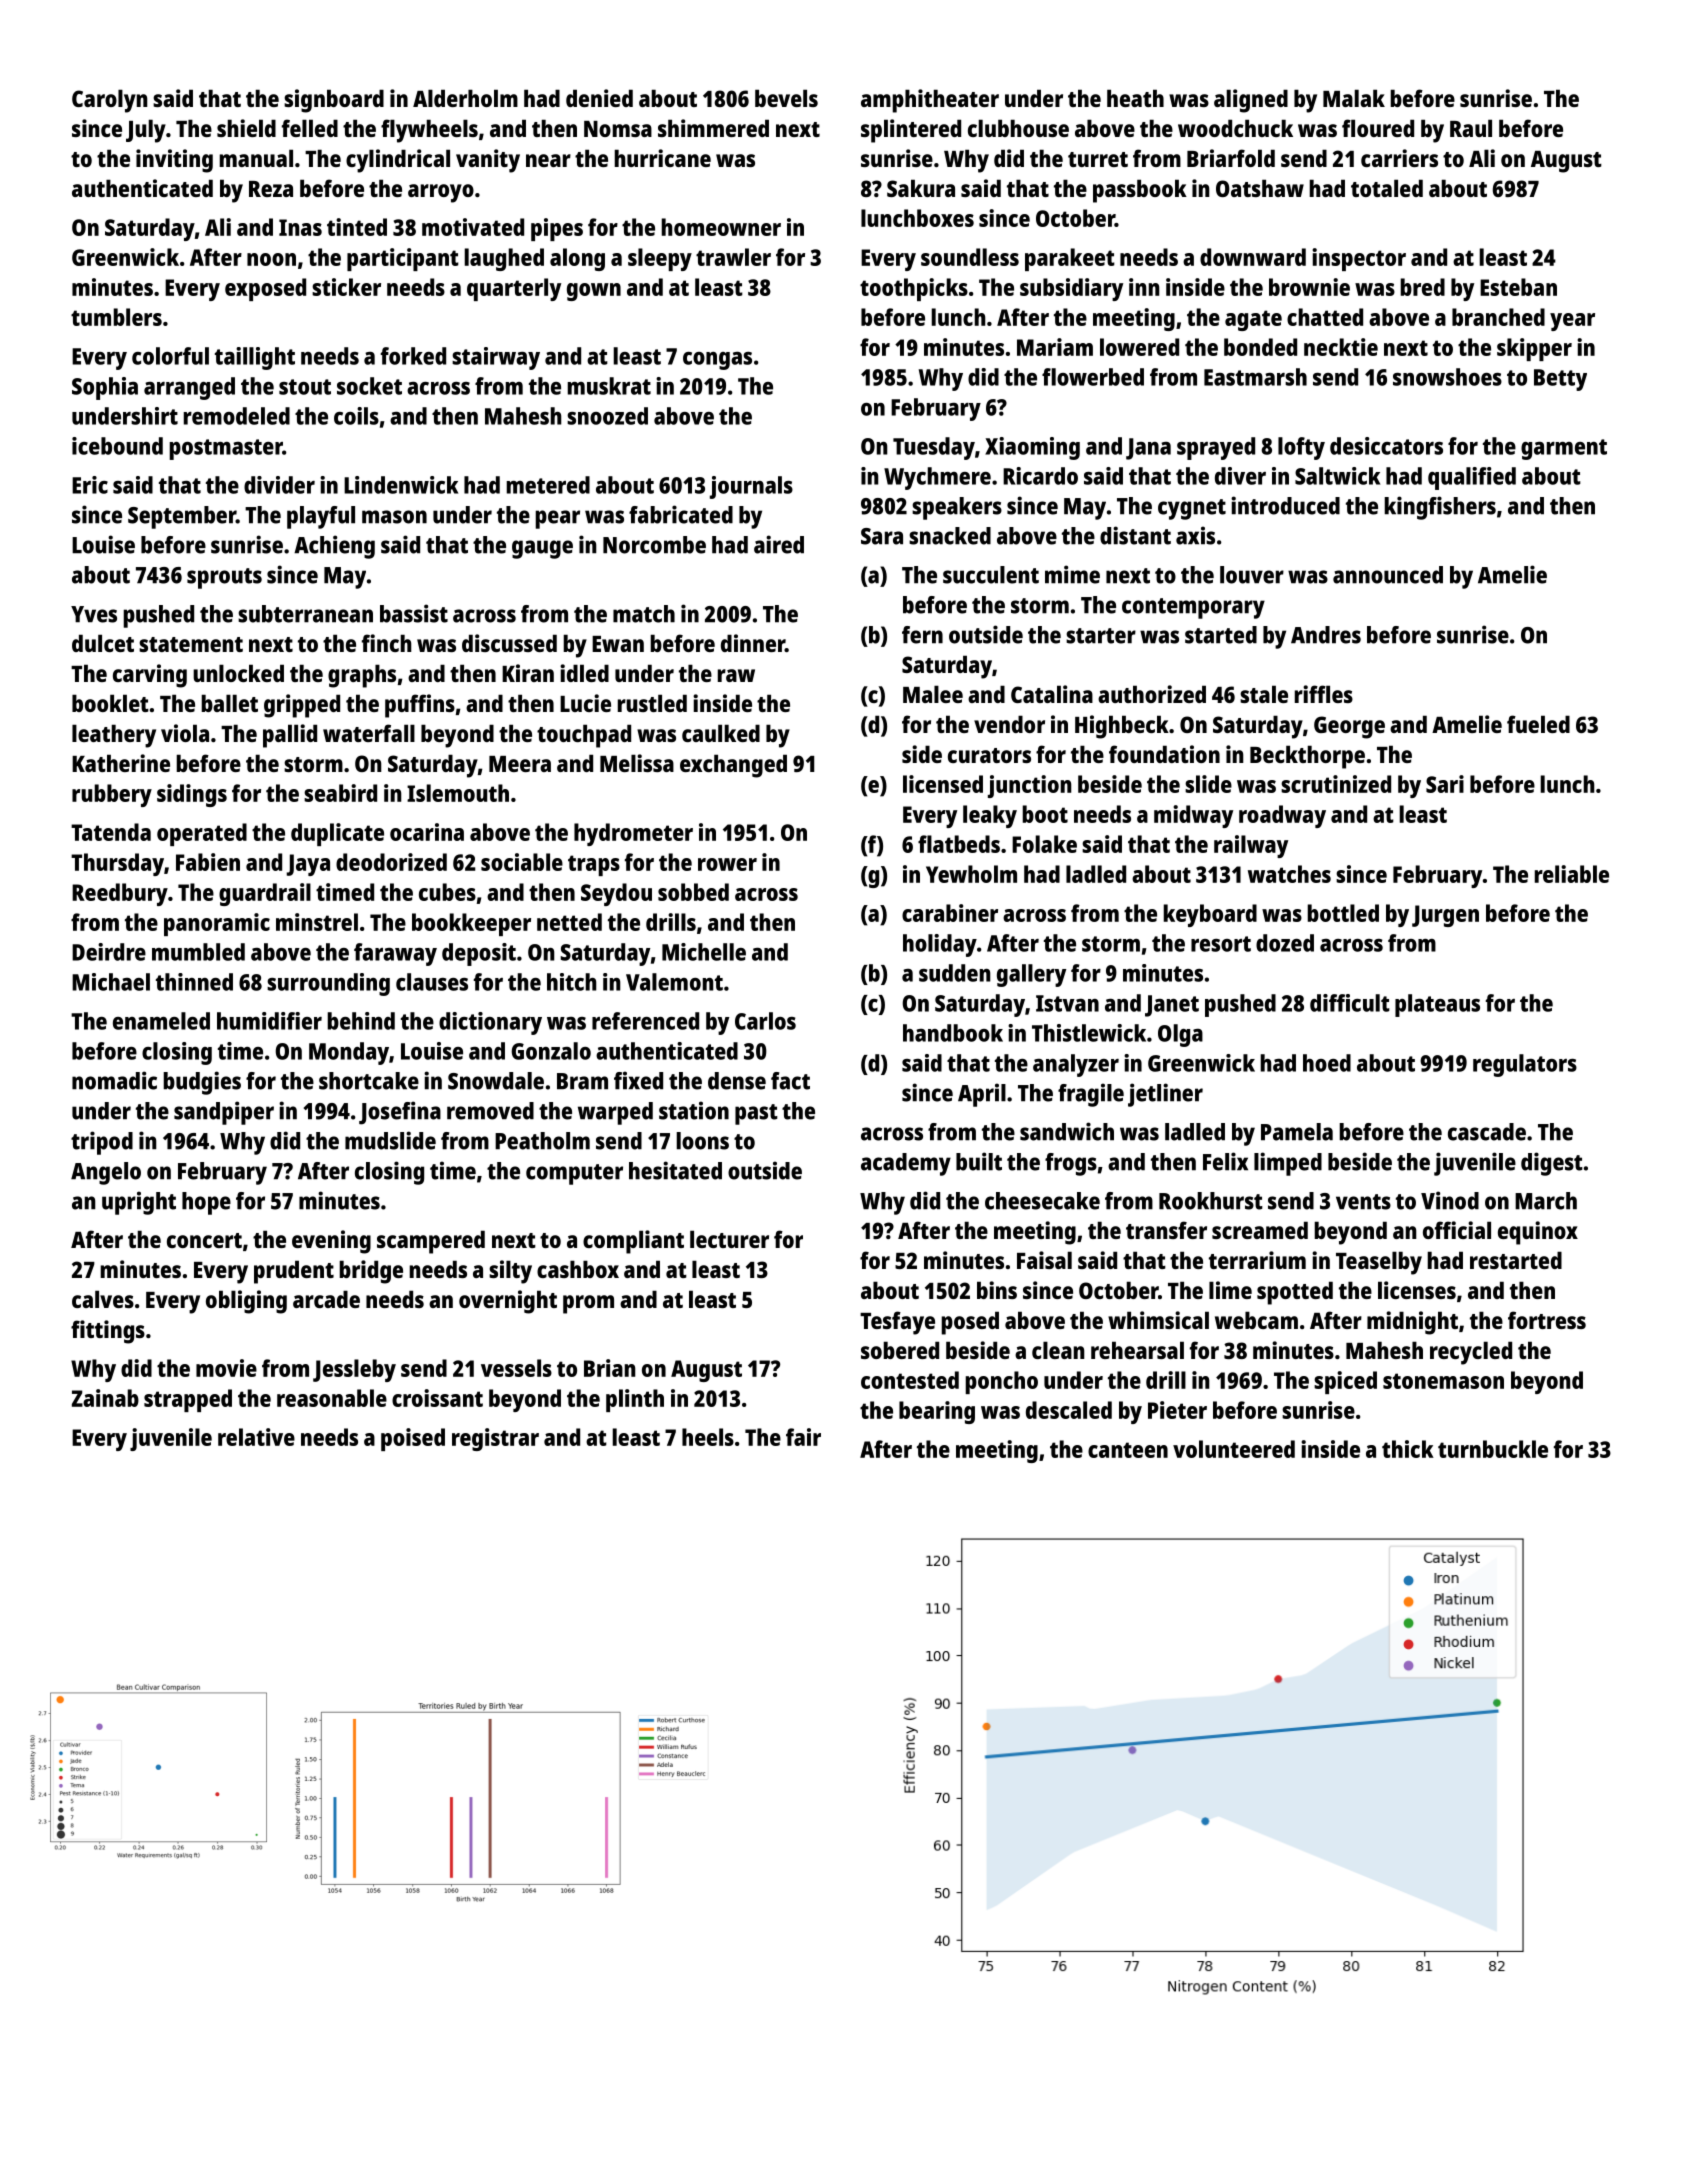 This screenshot has width=1683, height=2178. What do you see at coordinates (398, 161) in the screenshot?
I see `cylindrical` at bounding box center [398, 161].
